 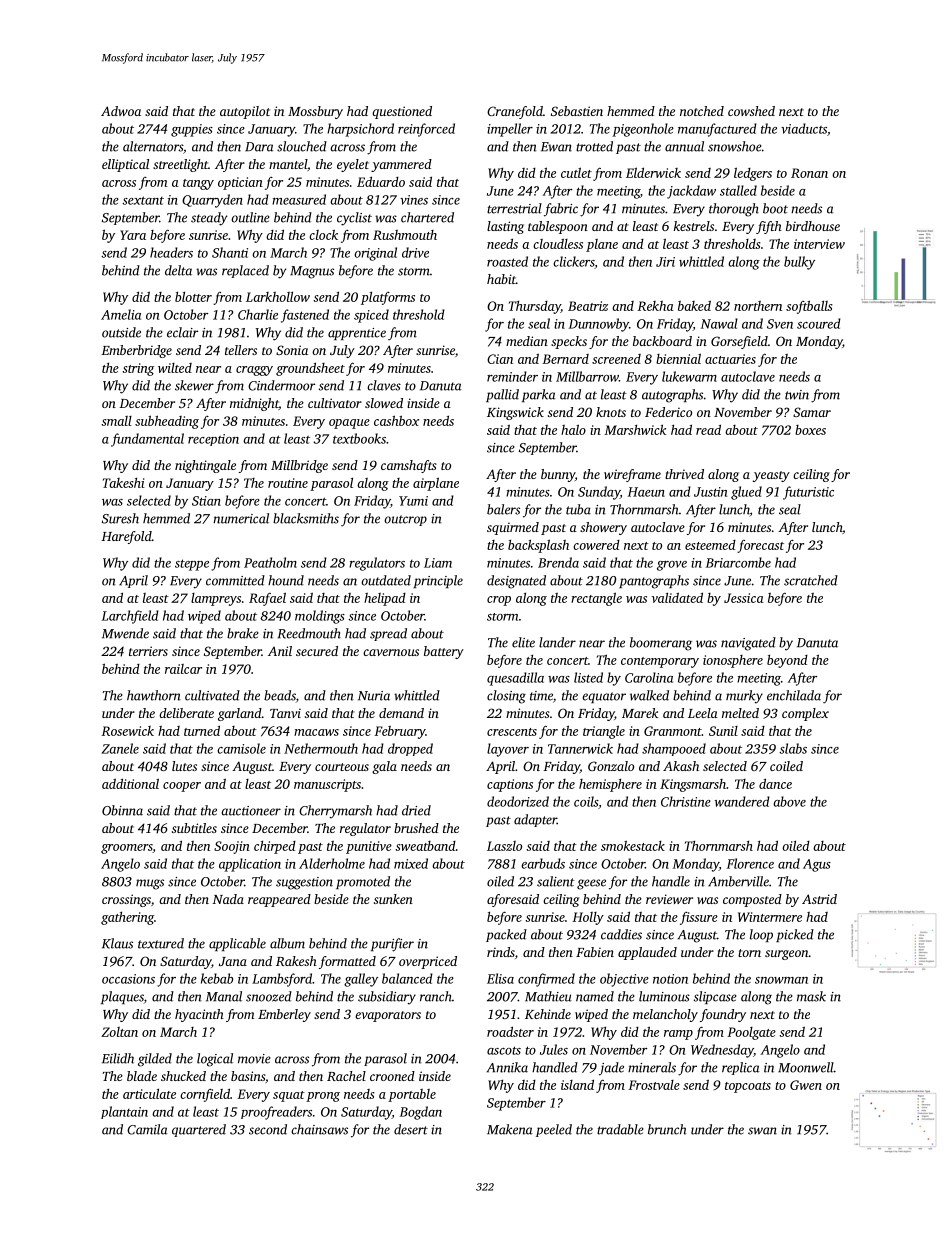 I want to click on mask, so click(x=811, y=996).
